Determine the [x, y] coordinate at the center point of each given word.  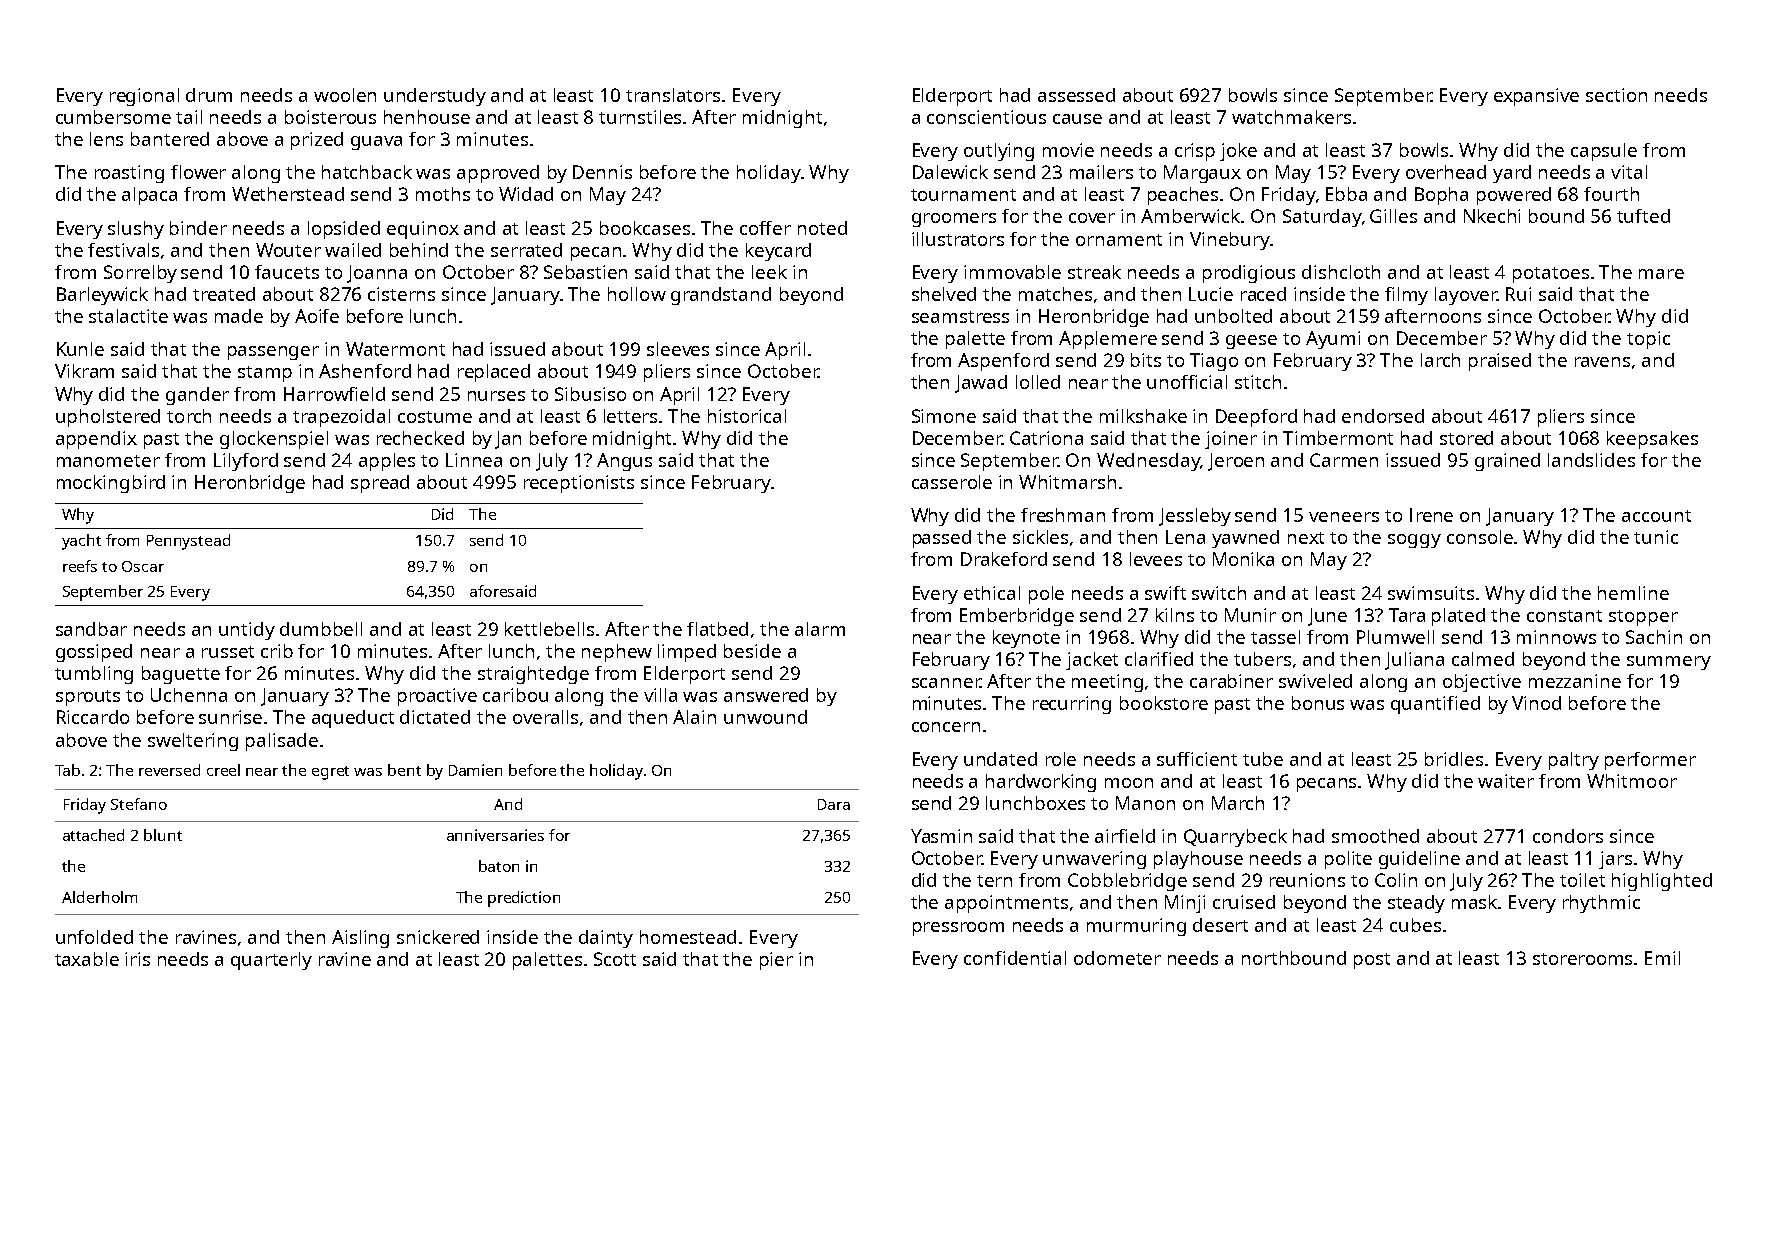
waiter [1506, 781]
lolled [1038, 382]
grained [1507, 462]
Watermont [395, 349]
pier [776, 961]
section [1616, 95]
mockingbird [111, 484]
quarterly [271, 961]
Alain [694, 717]
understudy [435, 97]
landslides [1591, 460]
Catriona [1046, 438]
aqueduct [353, 719]
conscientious [986, 117]
